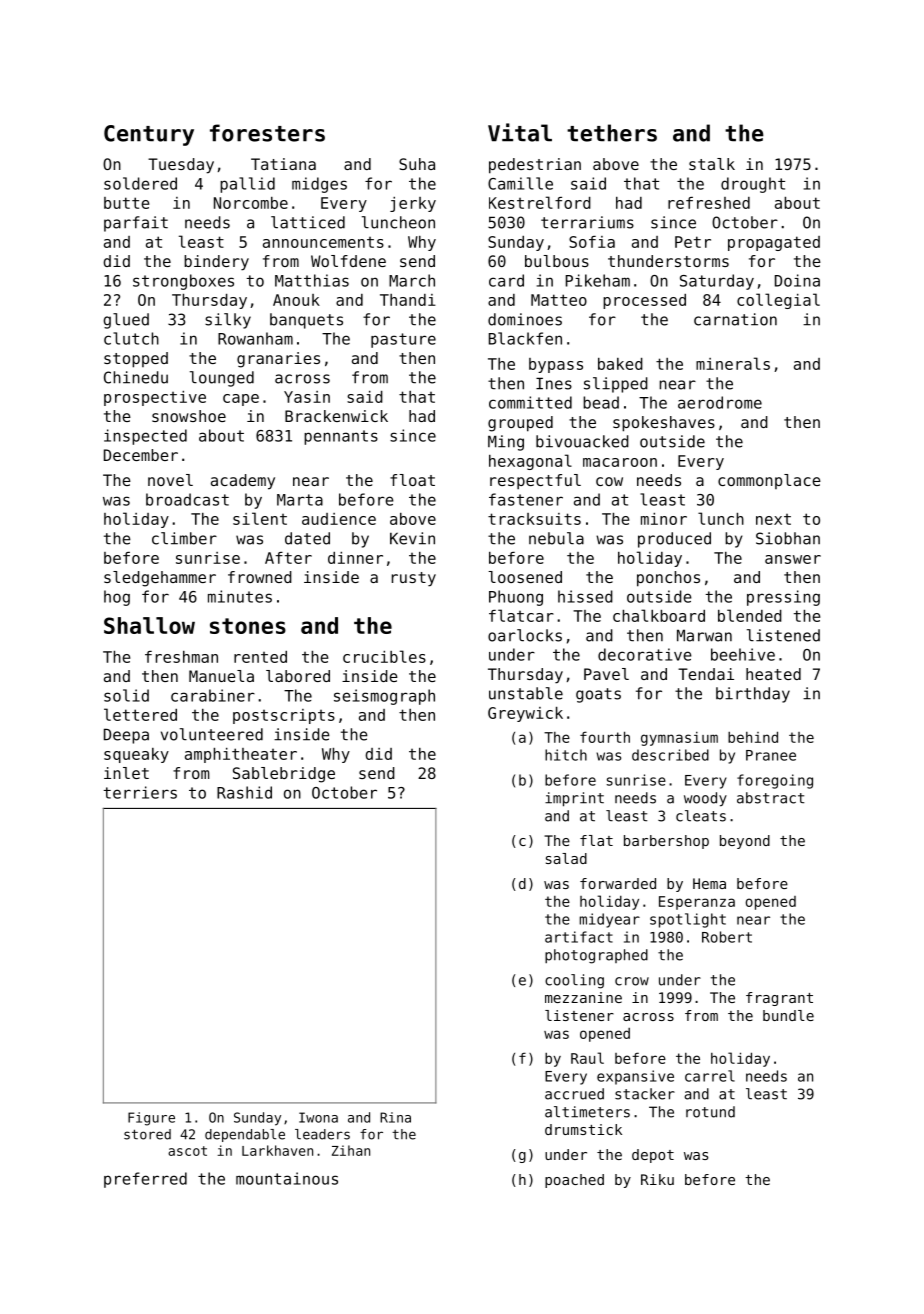 The image size is (924, 1314). I want to click on Doina, so click(797, 280).
